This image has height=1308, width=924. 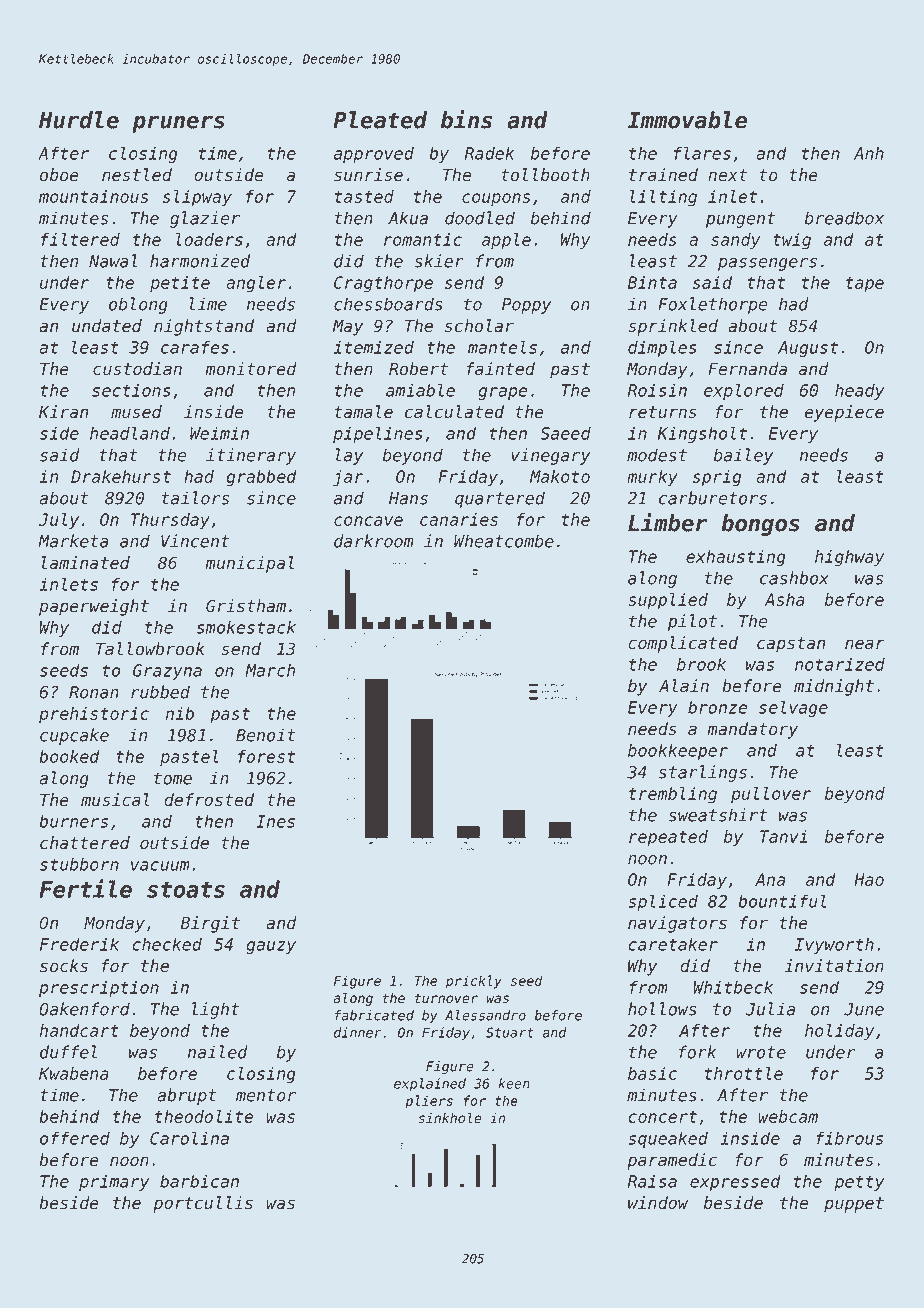 I want to click on explained, so click(x=430, y=1085).
